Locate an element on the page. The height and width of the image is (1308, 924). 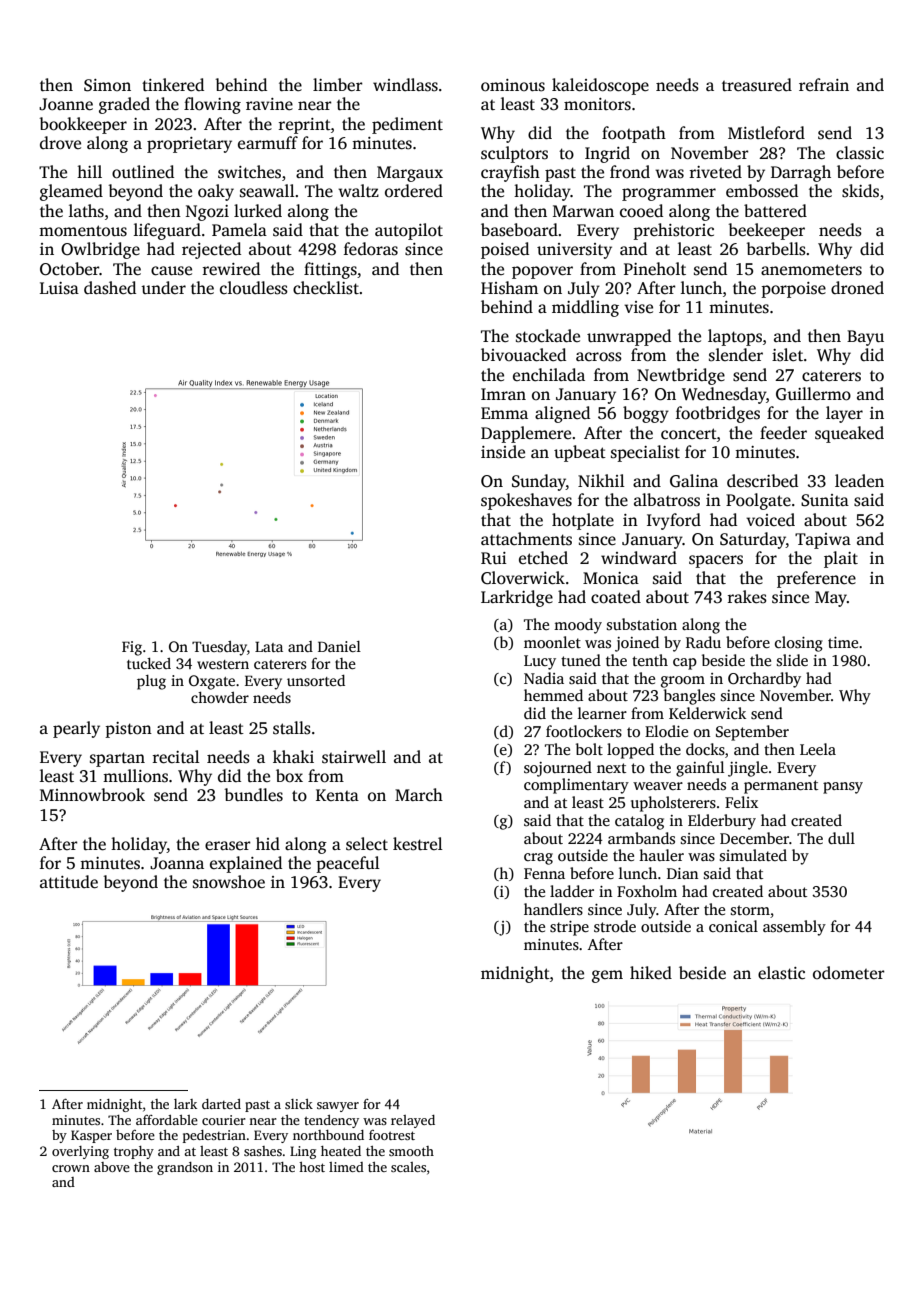
barbells is located at coordinates (776, 249).
